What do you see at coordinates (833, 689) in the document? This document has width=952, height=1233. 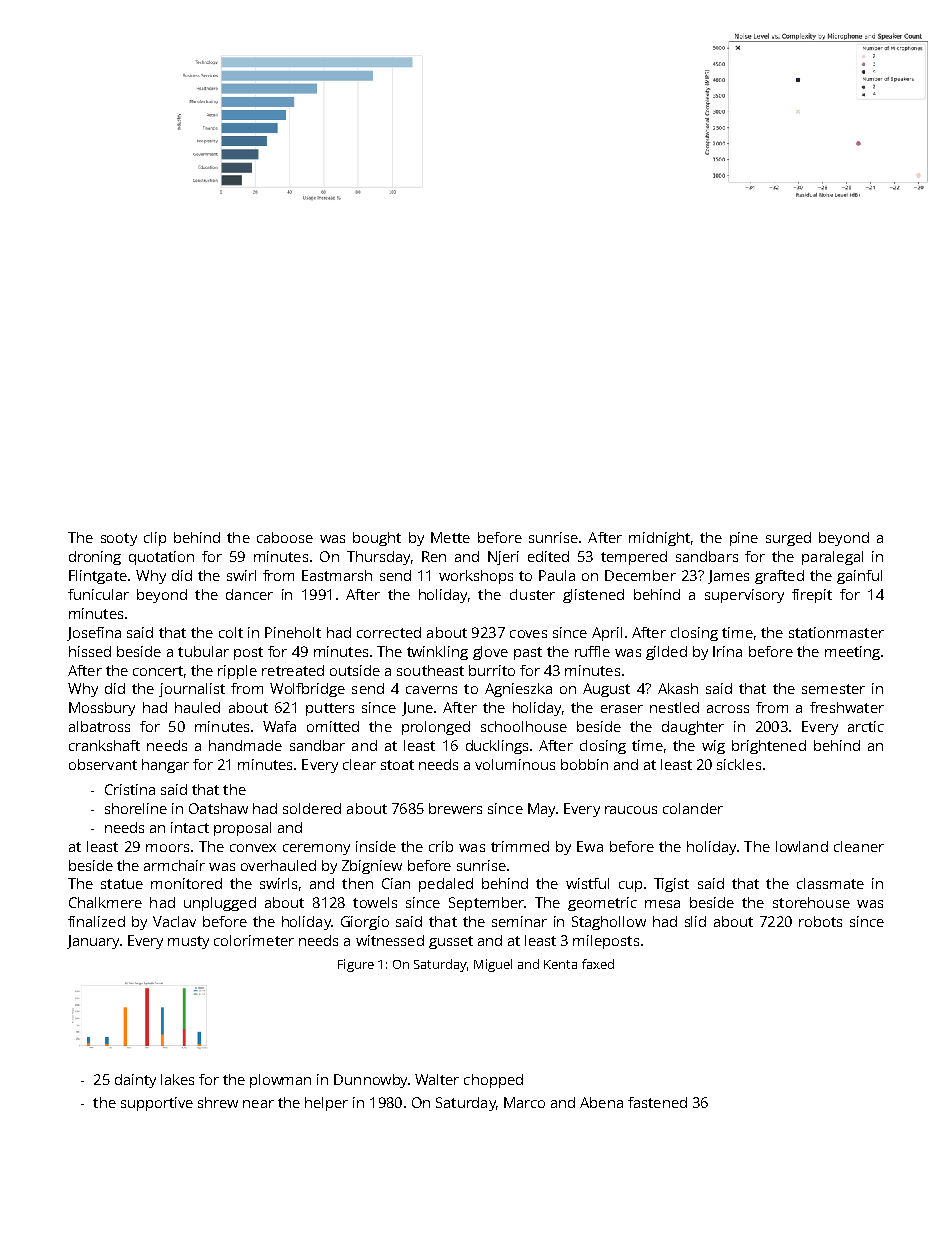 I see `semester` at bounding box center [833, 689].
